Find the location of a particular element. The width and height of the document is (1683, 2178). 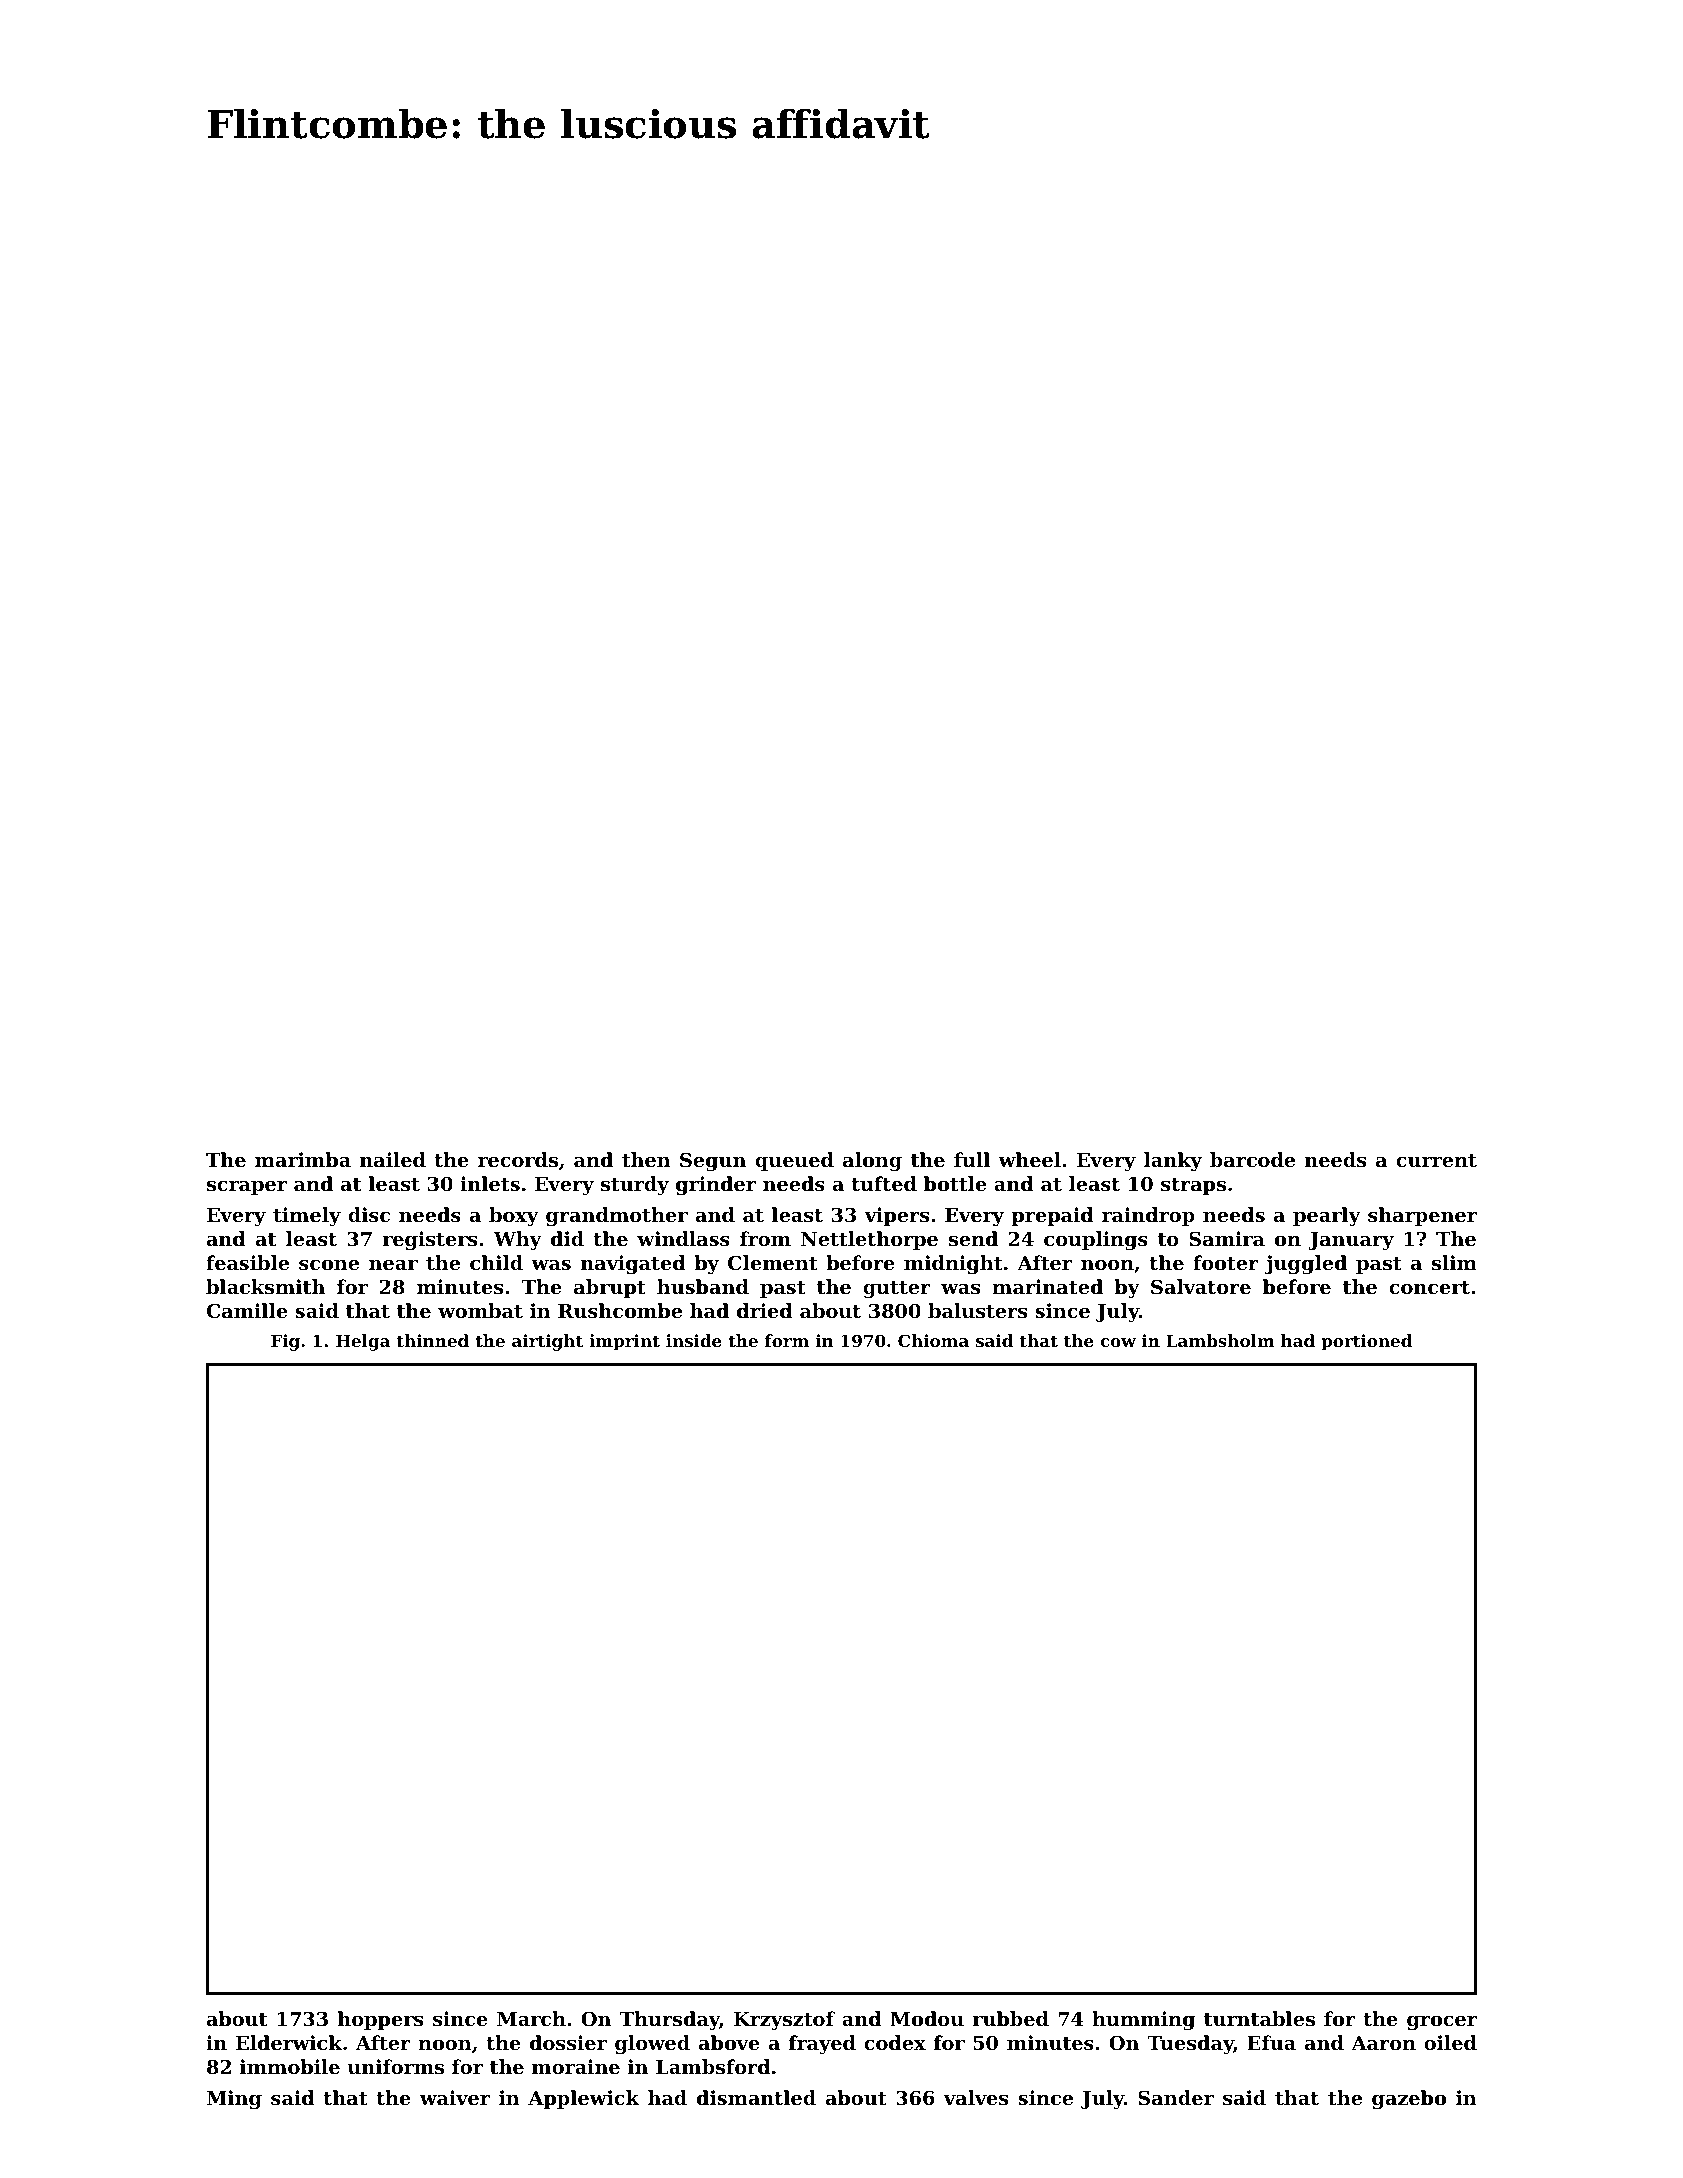

turntables is located at coordinates (1259, 2018).
